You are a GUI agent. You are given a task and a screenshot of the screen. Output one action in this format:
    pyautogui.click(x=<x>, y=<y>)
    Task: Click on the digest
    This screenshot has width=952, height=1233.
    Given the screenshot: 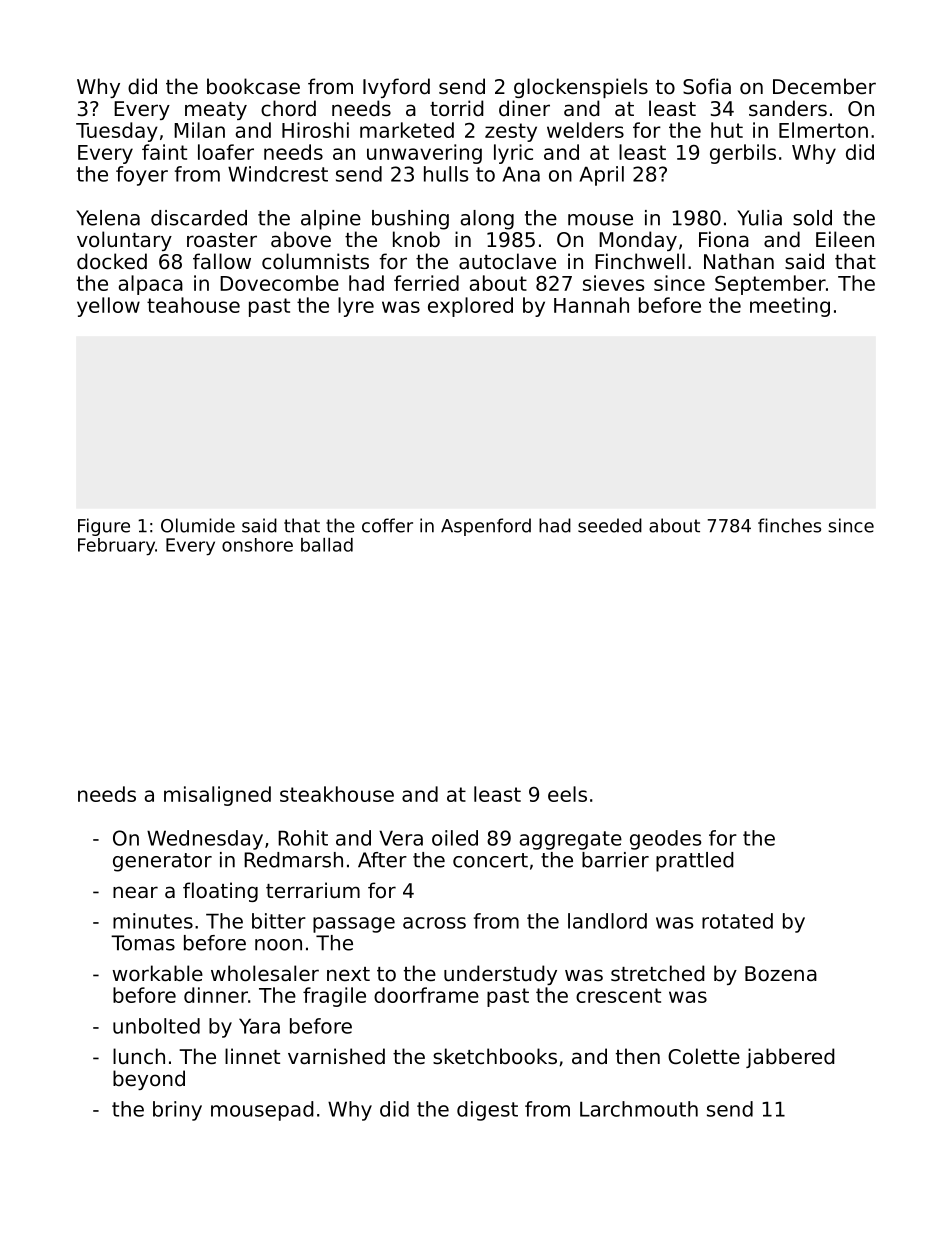 What is the action you would take?
    pyautogui.click(x=487, y=1111)
